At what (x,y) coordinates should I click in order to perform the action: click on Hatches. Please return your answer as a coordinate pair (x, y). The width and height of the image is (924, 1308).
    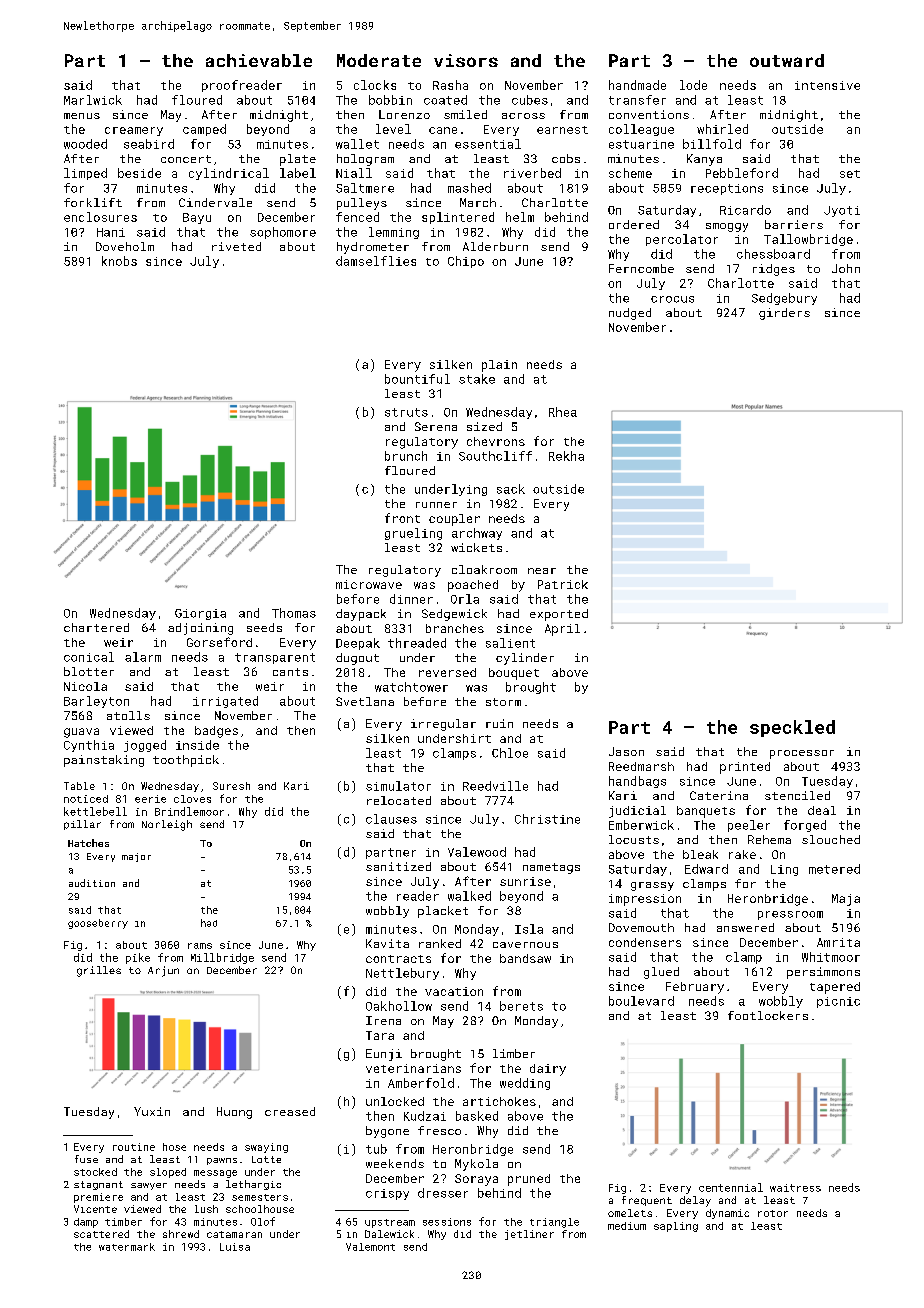
    Looking at the image, I should click on (88, 843).
